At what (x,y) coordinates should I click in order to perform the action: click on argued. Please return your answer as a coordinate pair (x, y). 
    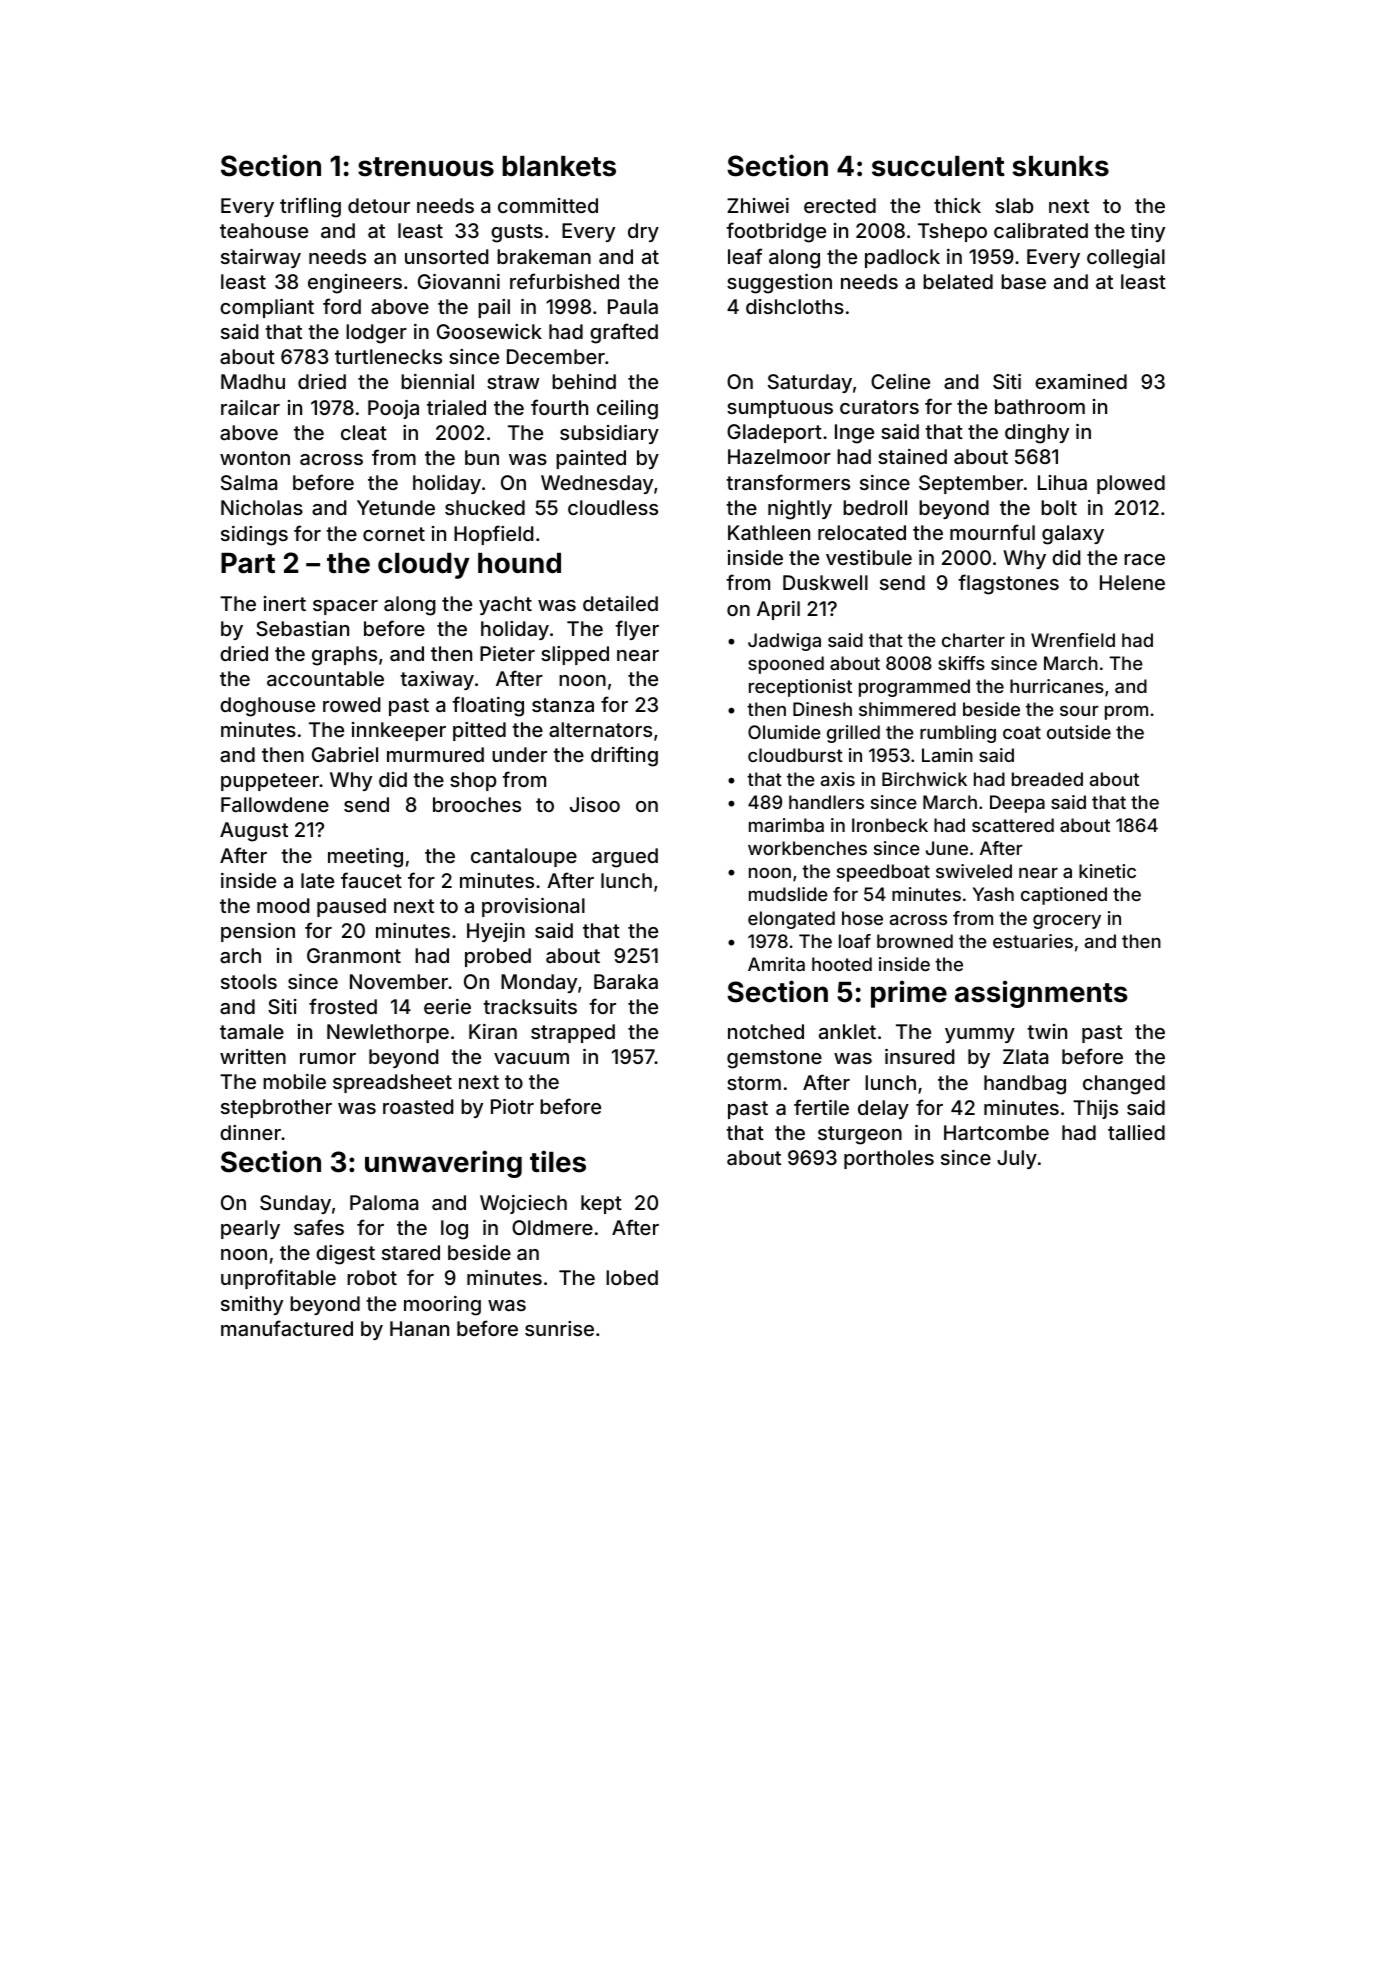
    Looking at the image, I should click on (625, 858).
